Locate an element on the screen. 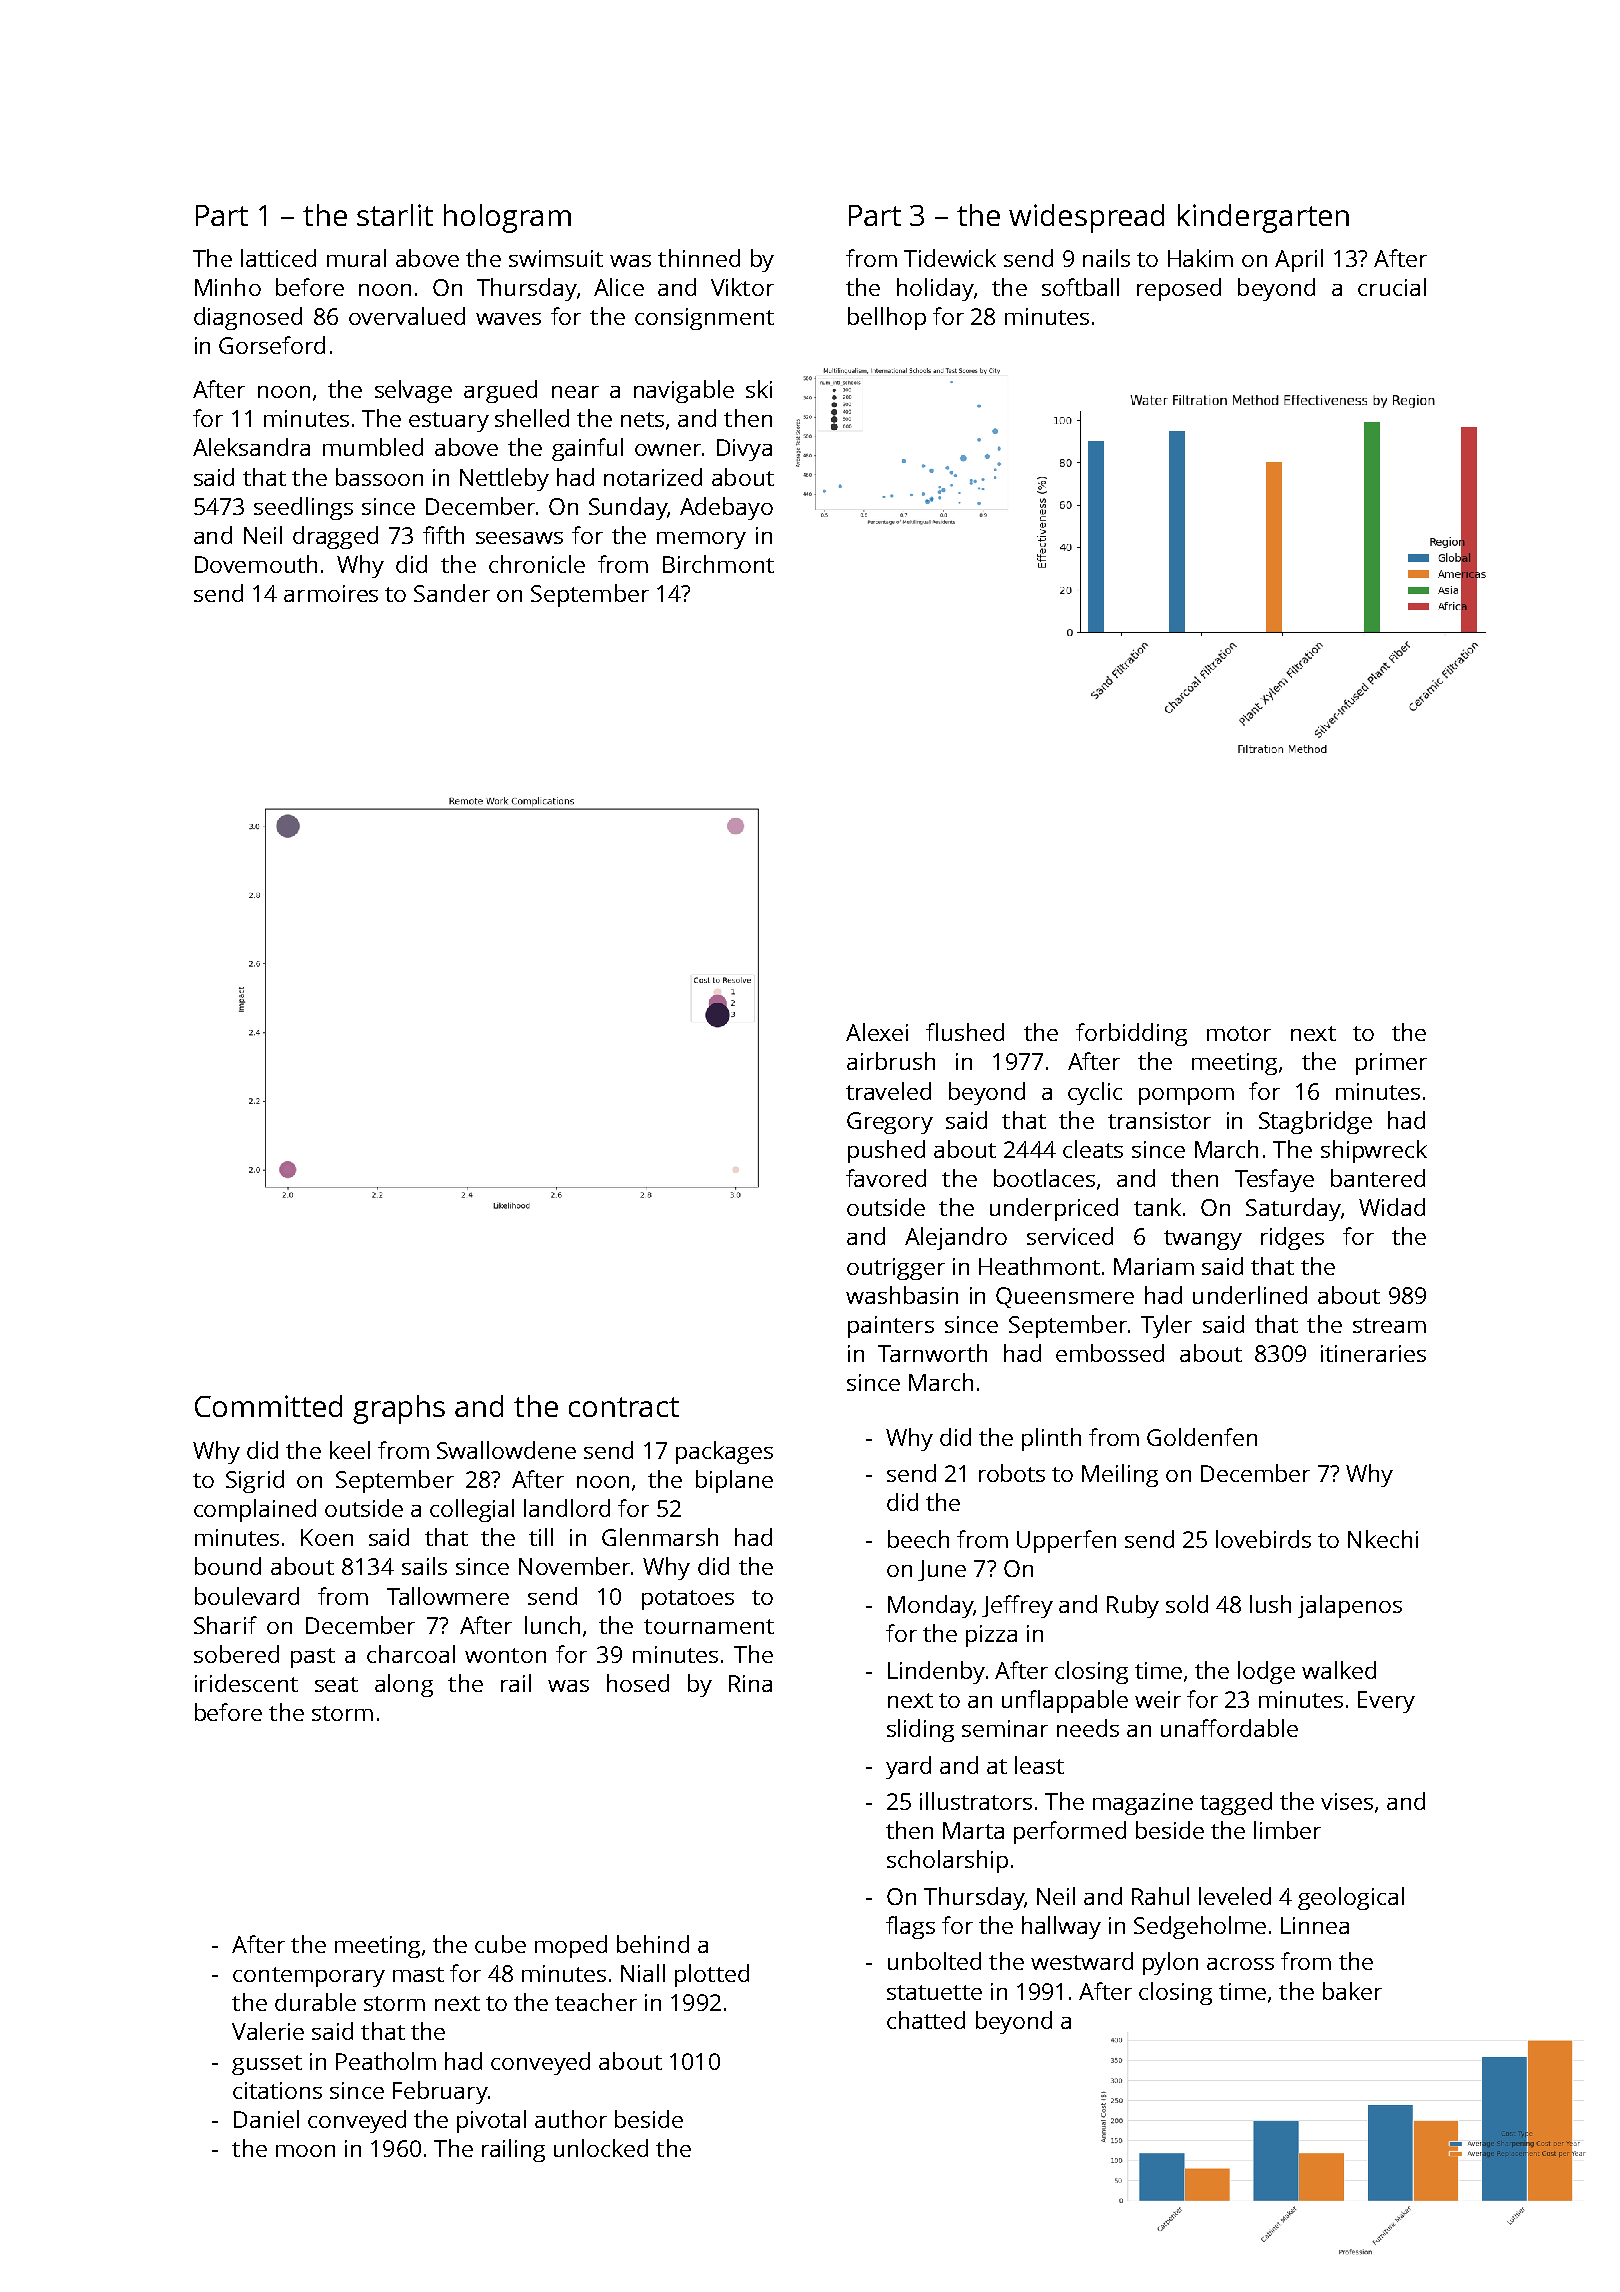  graphs is located at coordinates (399, 1409).
